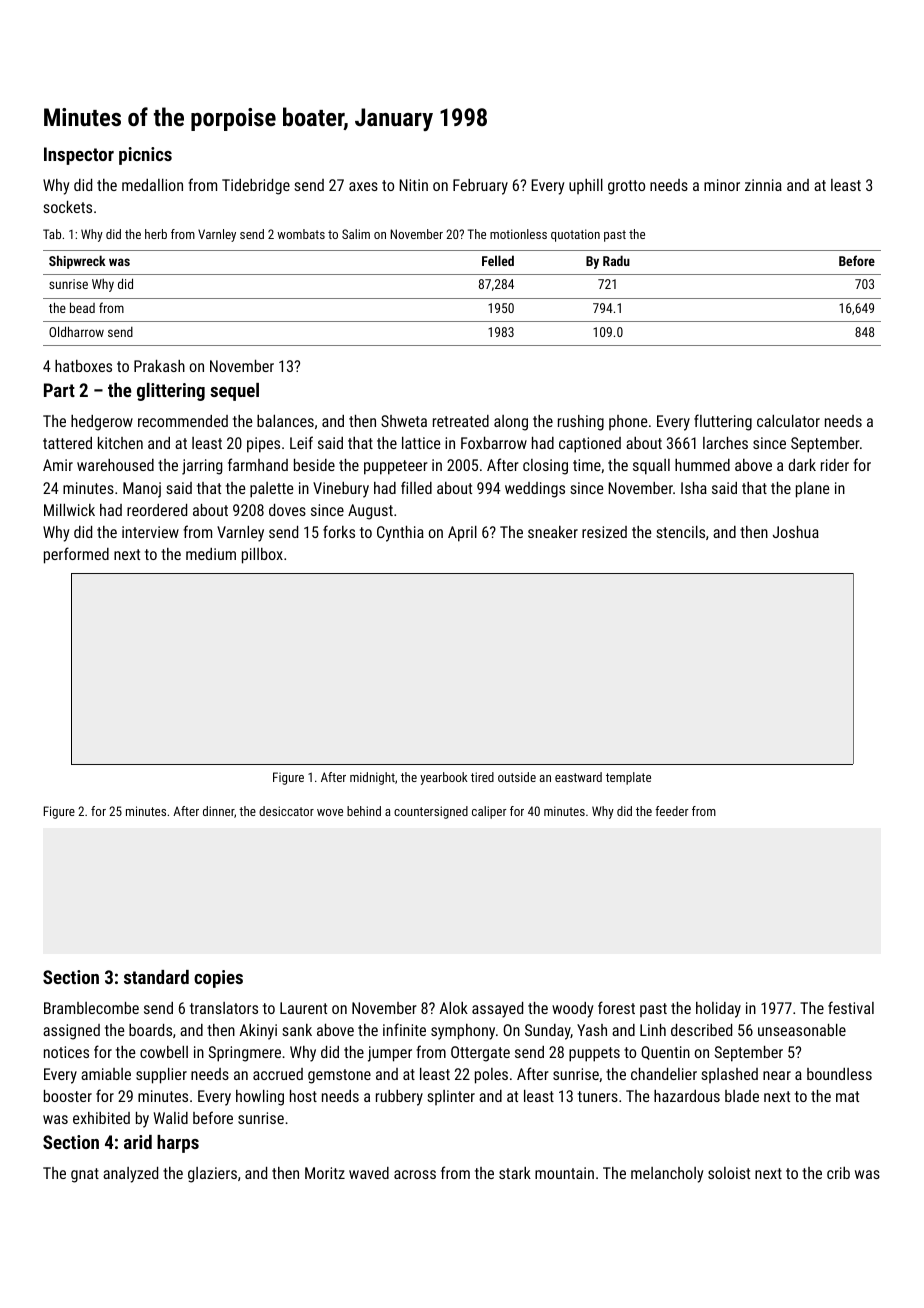 This image has height=1308, width=924. I want to click on assayed, so click(497, 1010).
